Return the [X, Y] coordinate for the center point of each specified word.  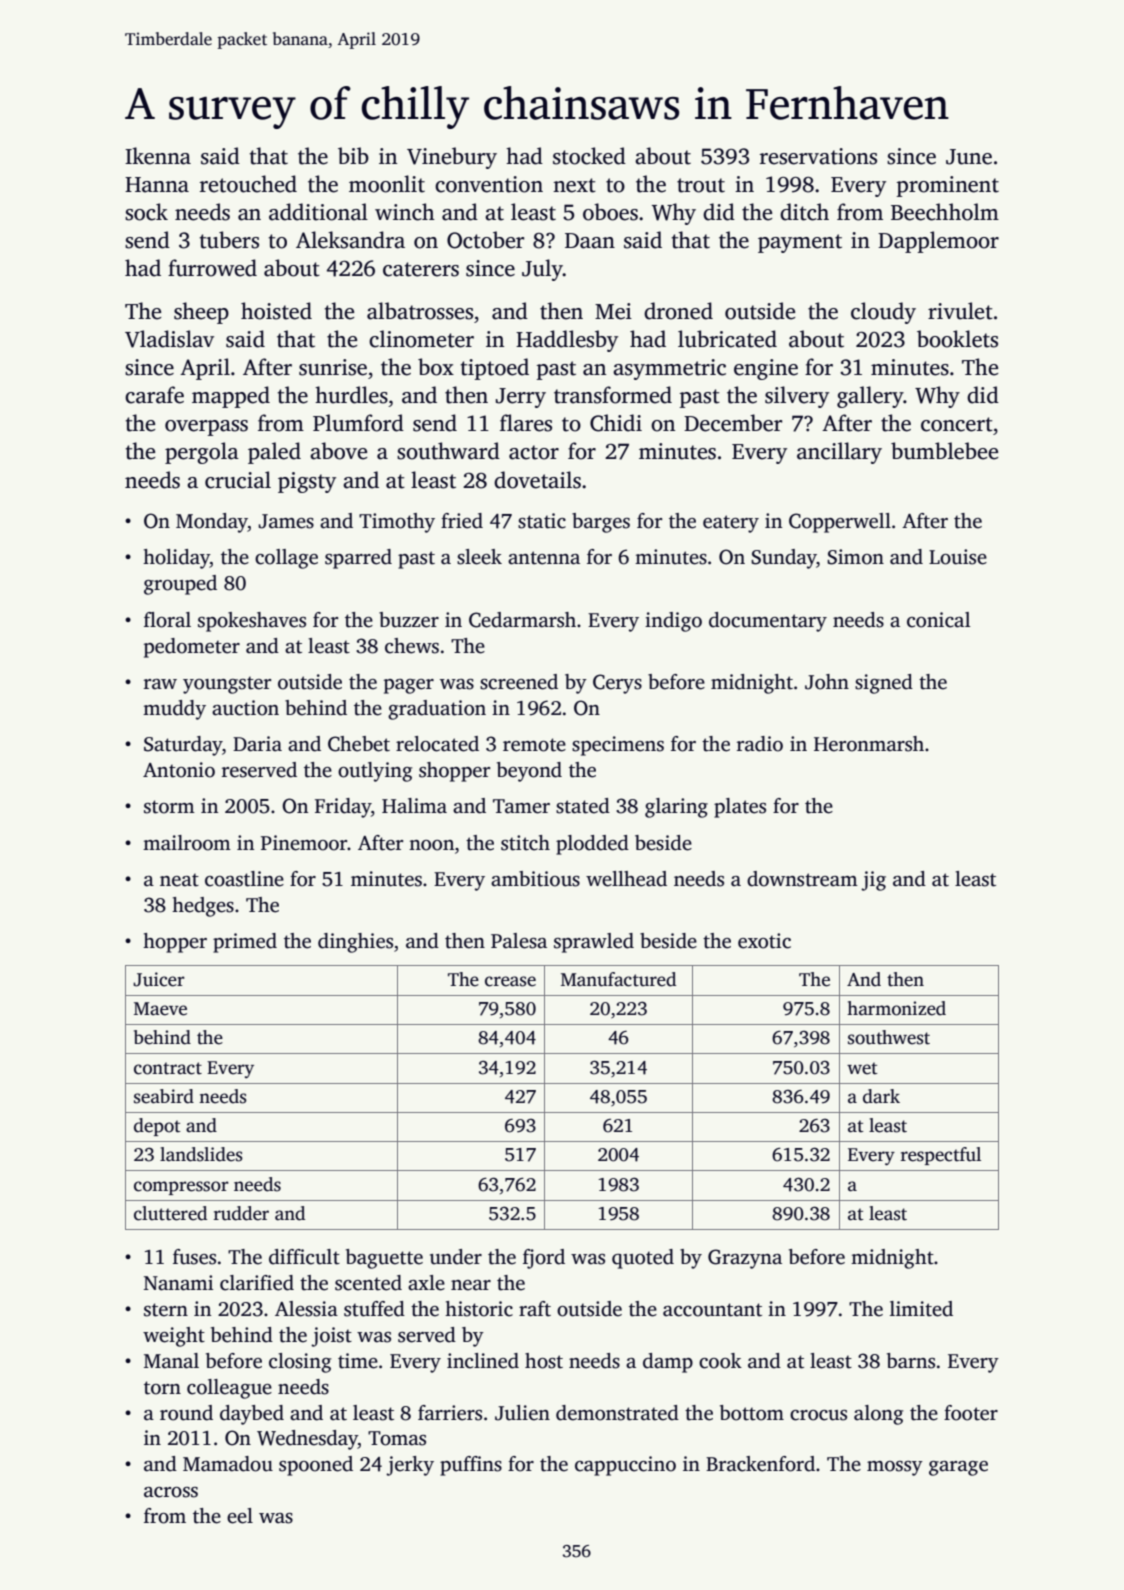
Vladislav [169, 339]
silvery [797, 397]
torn [162, 1388]
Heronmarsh [869, 744]
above [338, 451]
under [456, 1257]
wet [862, 1068]
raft [535, 1309]
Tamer [521, 806]
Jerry [521, 398]
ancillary [839, 453]
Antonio [179, 770]
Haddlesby [567, 341]
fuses [194, 1257]
